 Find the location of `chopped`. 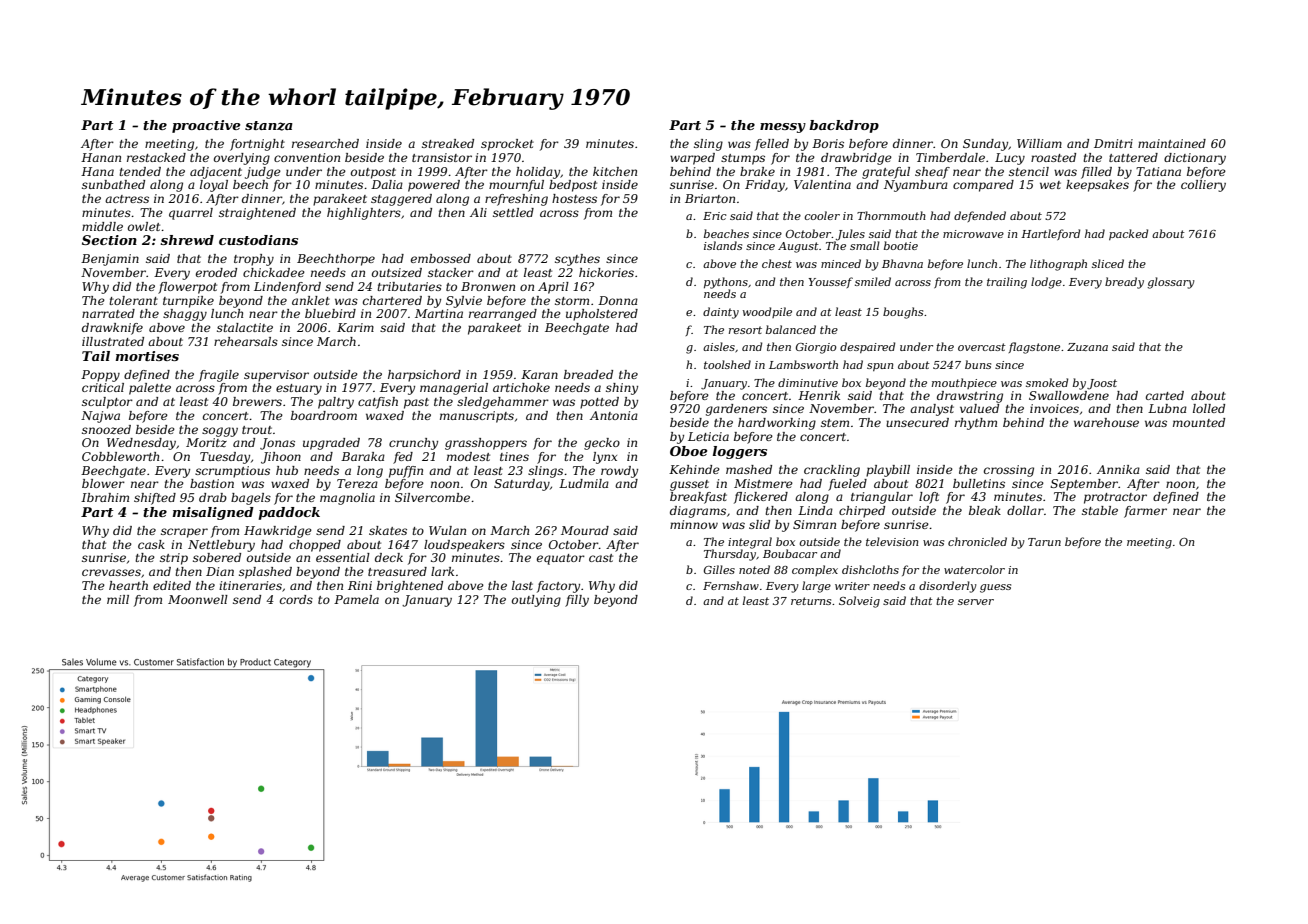

chopped is located at coordinates (315, 546).
